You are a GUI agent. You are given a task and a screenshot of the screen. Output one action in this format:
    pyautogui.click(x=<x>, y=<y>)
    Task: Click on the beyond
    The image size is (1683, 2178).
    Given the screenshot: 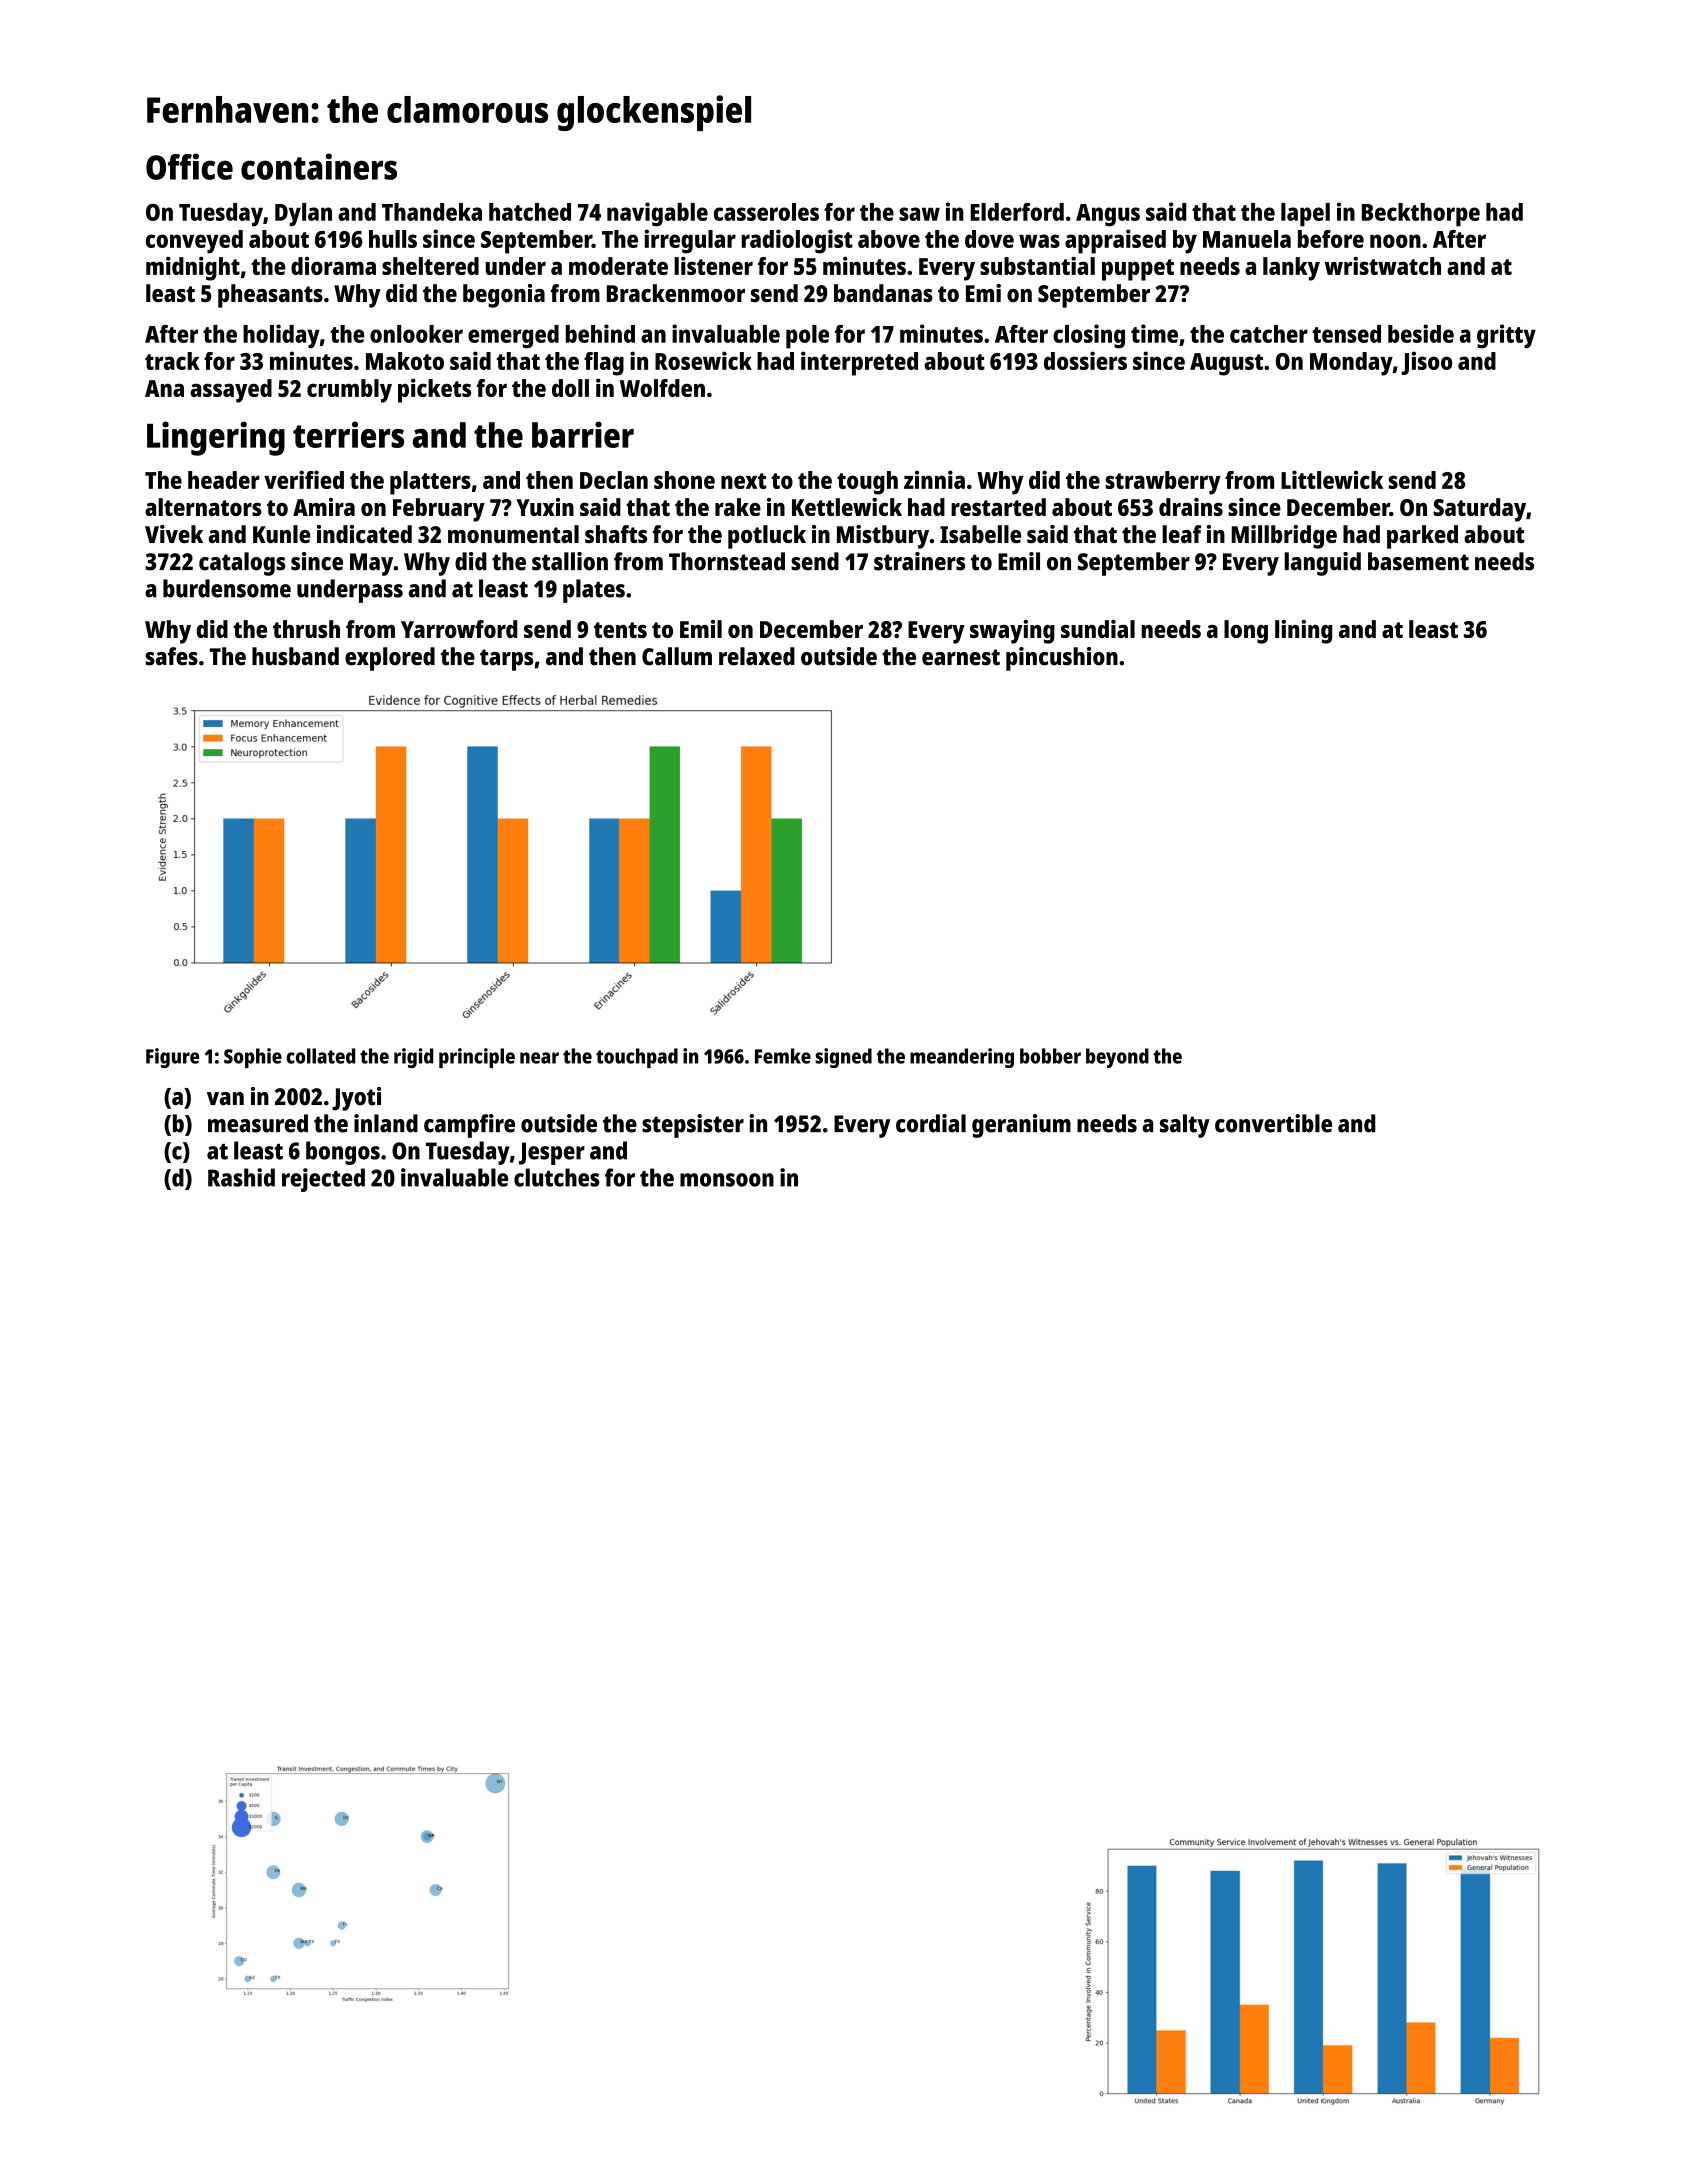 What is the action you would take?
    pyautogui.click(x=1117, y=1058)
